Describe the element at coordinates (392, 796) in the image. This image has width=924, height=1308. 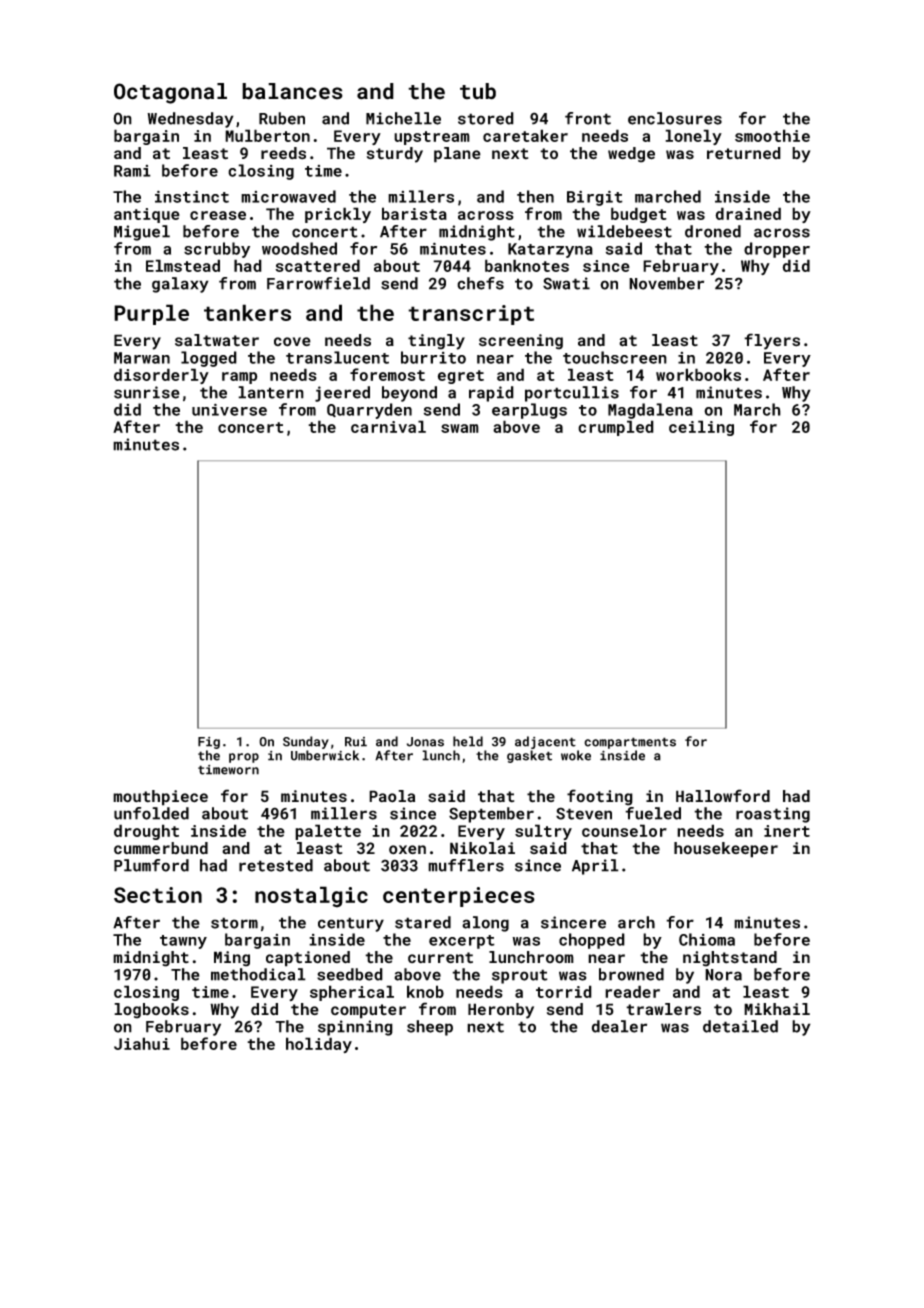
I see `Paola` at that location.
